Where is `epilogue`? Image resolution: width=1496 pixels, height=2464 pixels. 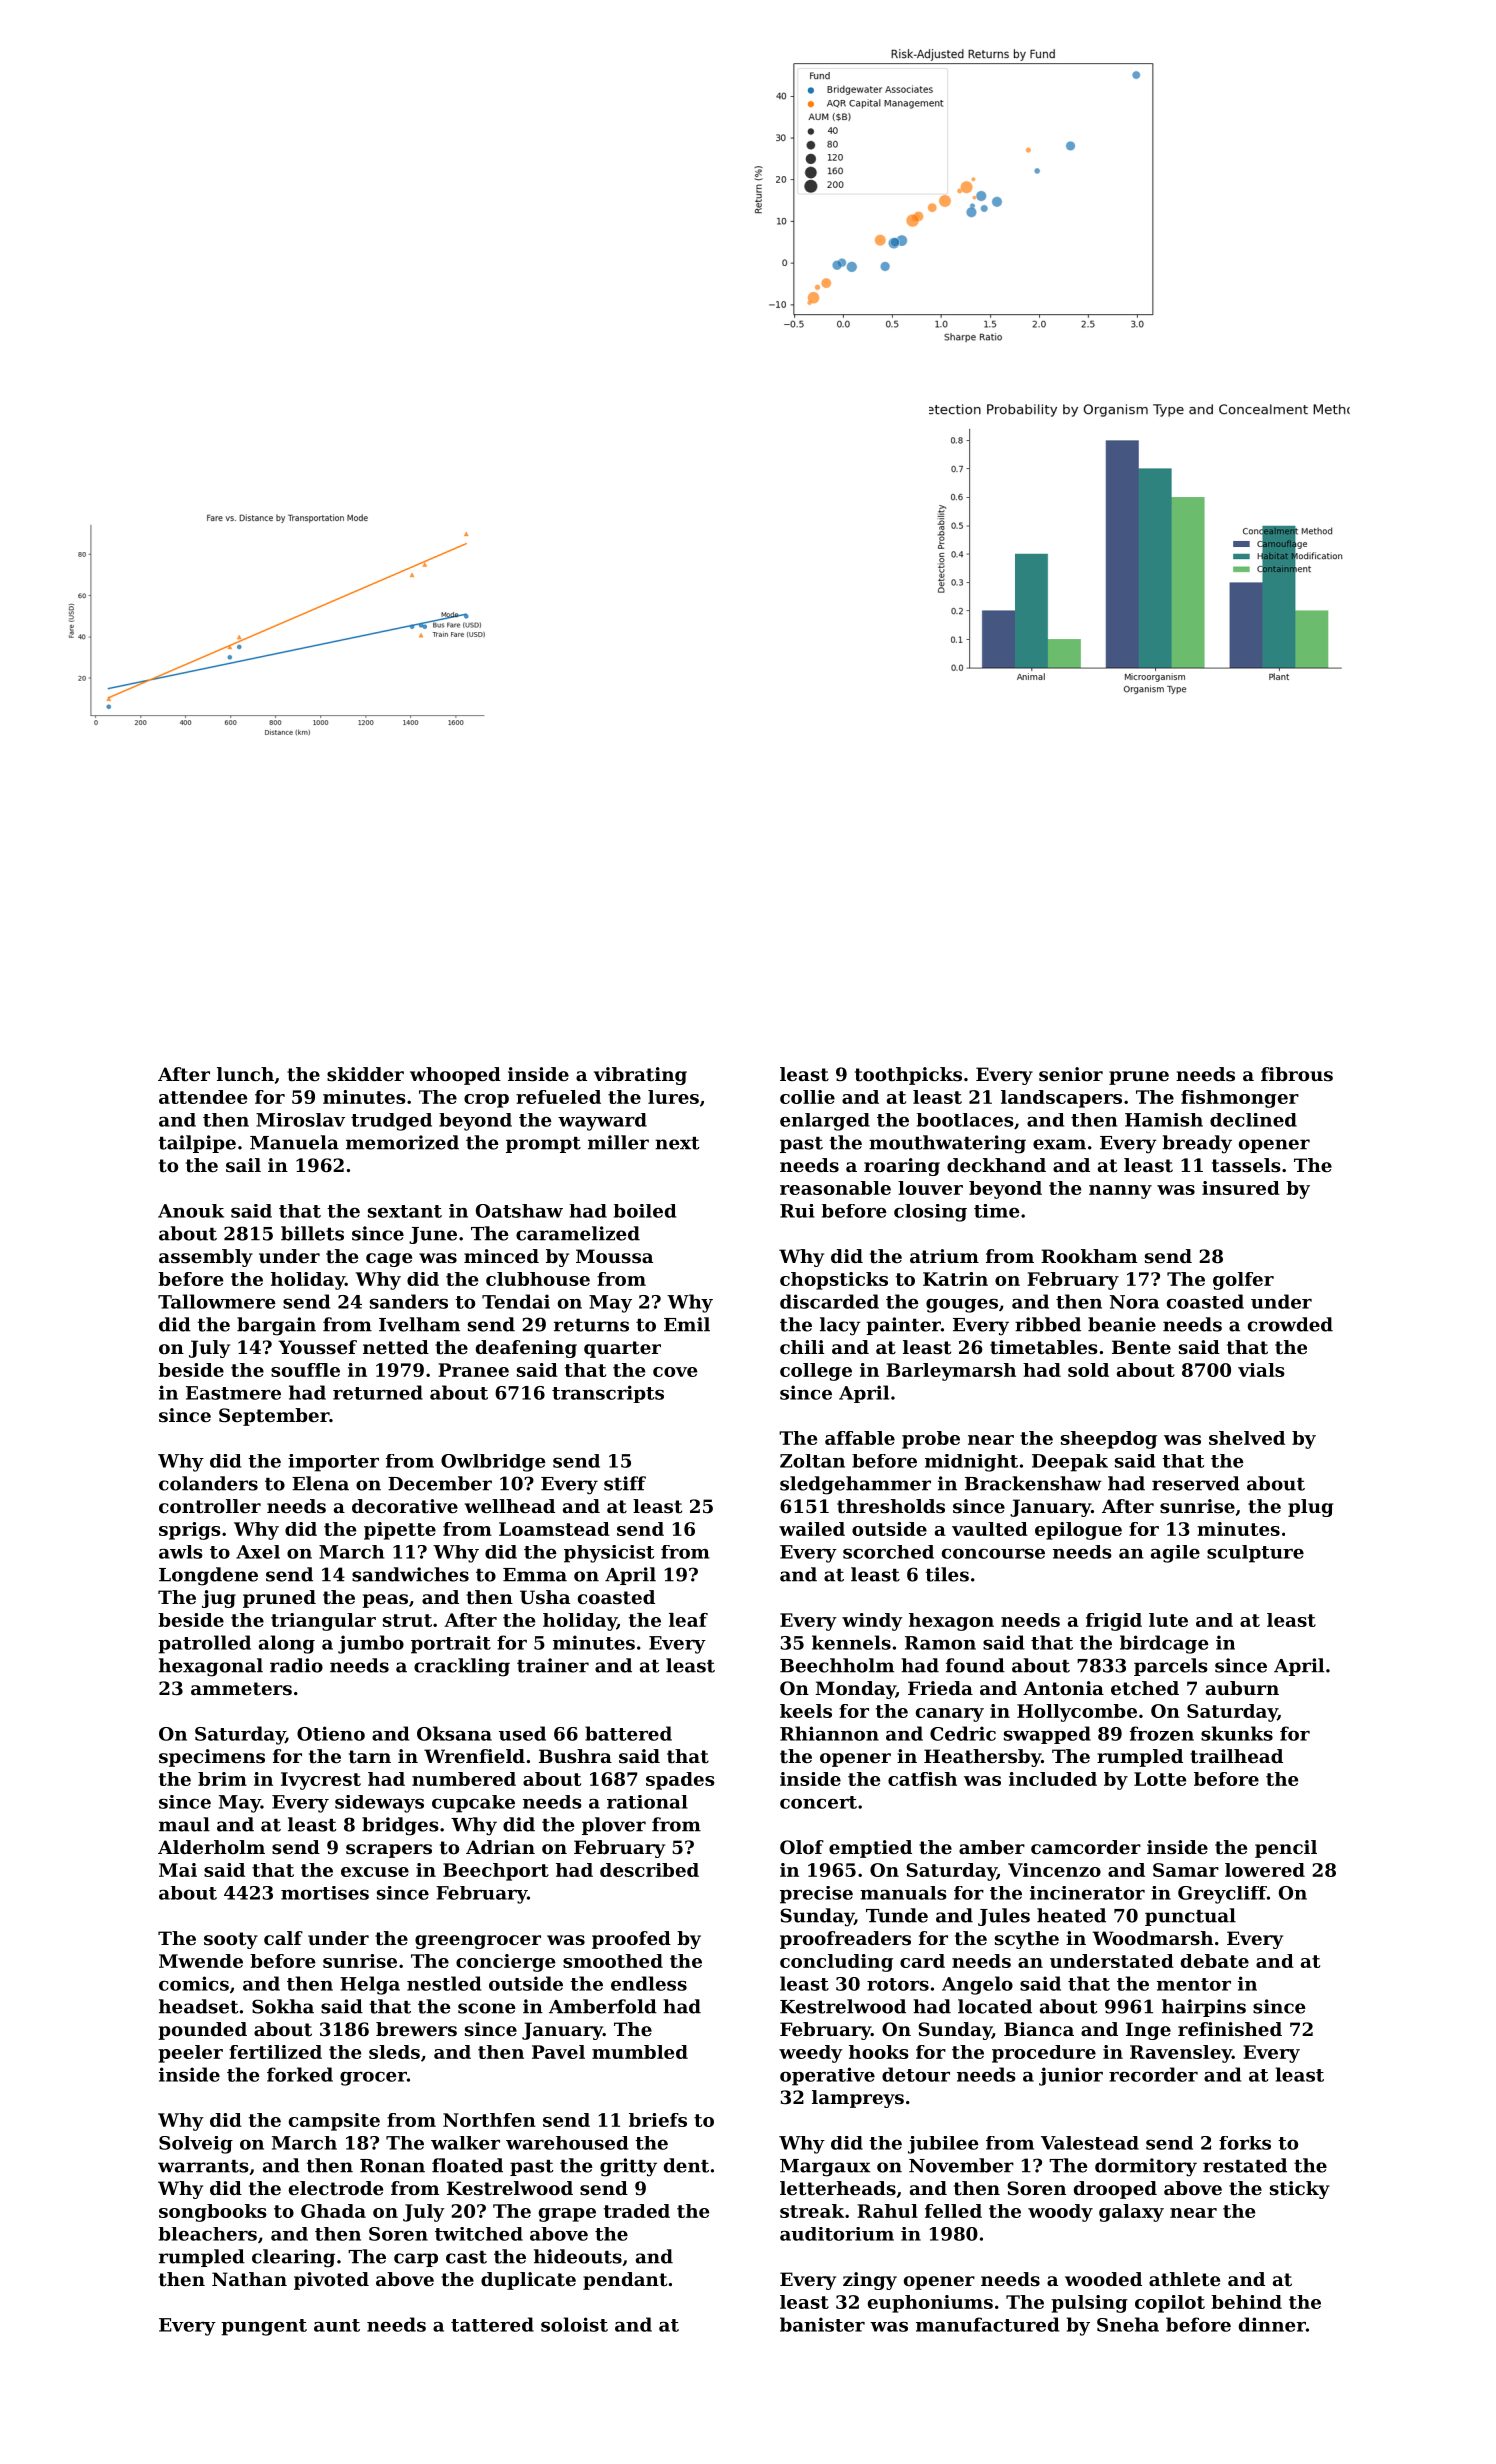
epilogue is located at coordinates (1078, 1531).
